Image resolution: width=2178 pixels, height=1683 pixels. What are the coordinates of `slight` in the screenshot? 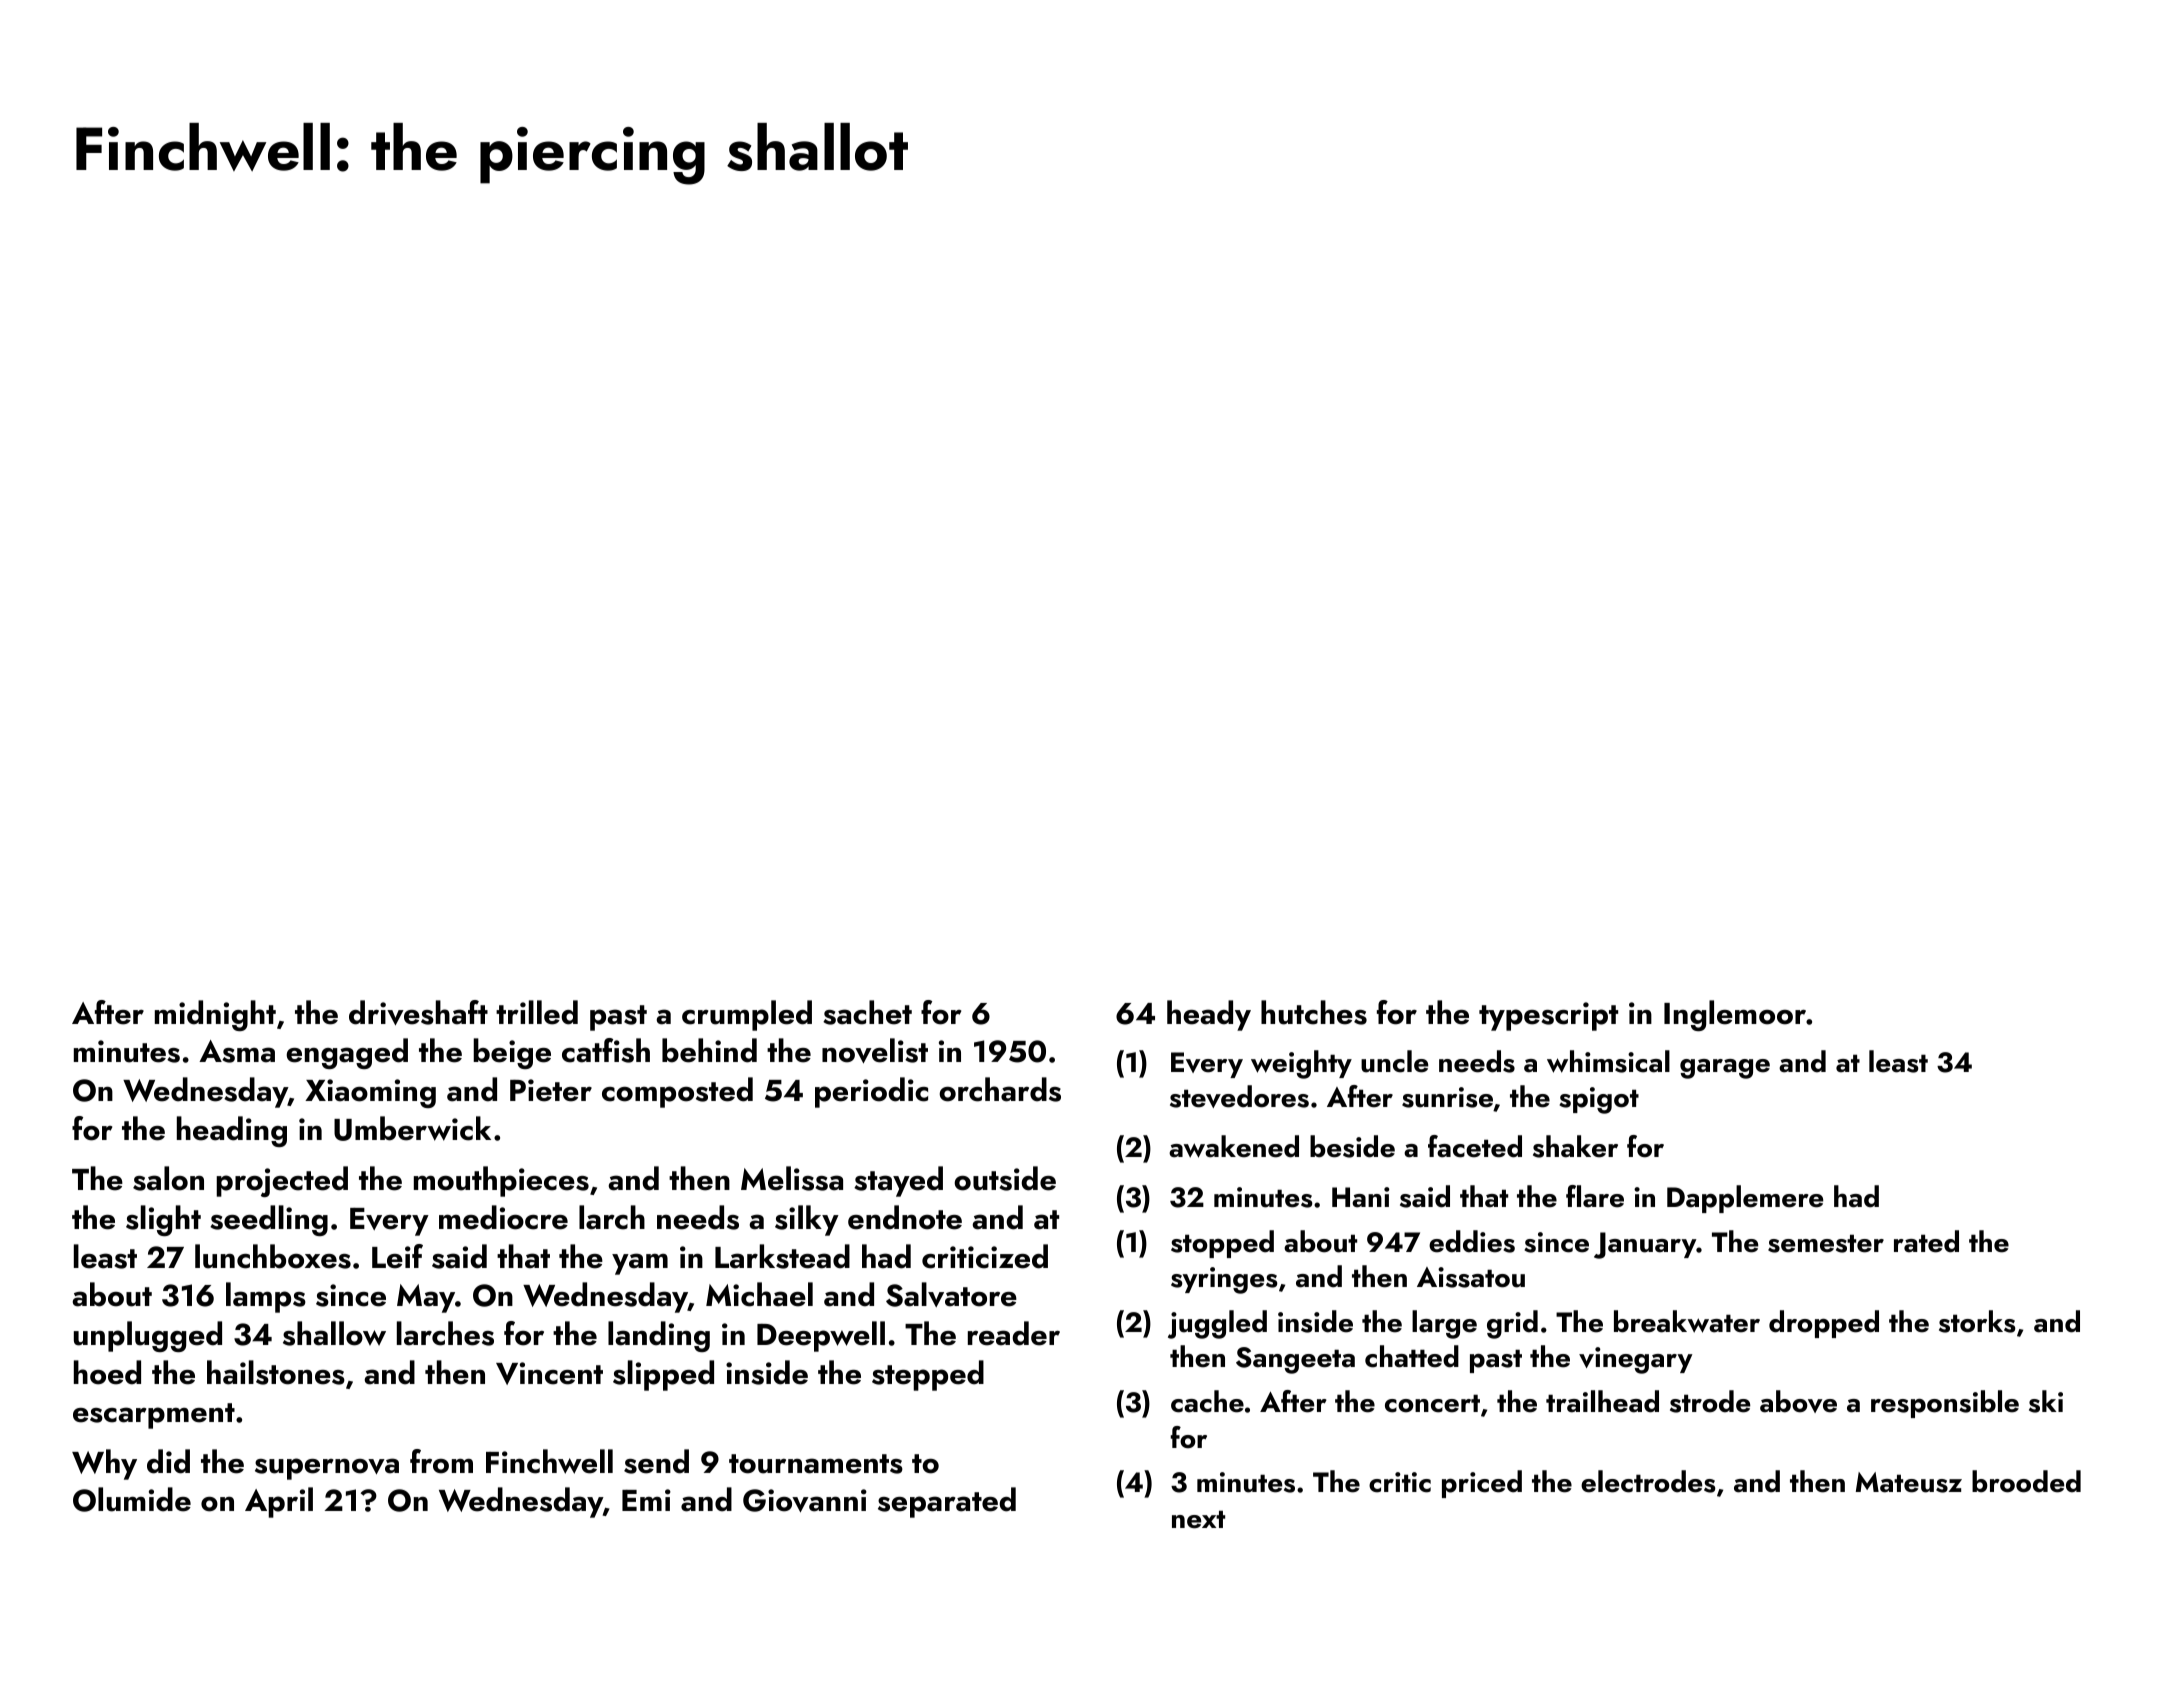 It's located at (163, 1220).
